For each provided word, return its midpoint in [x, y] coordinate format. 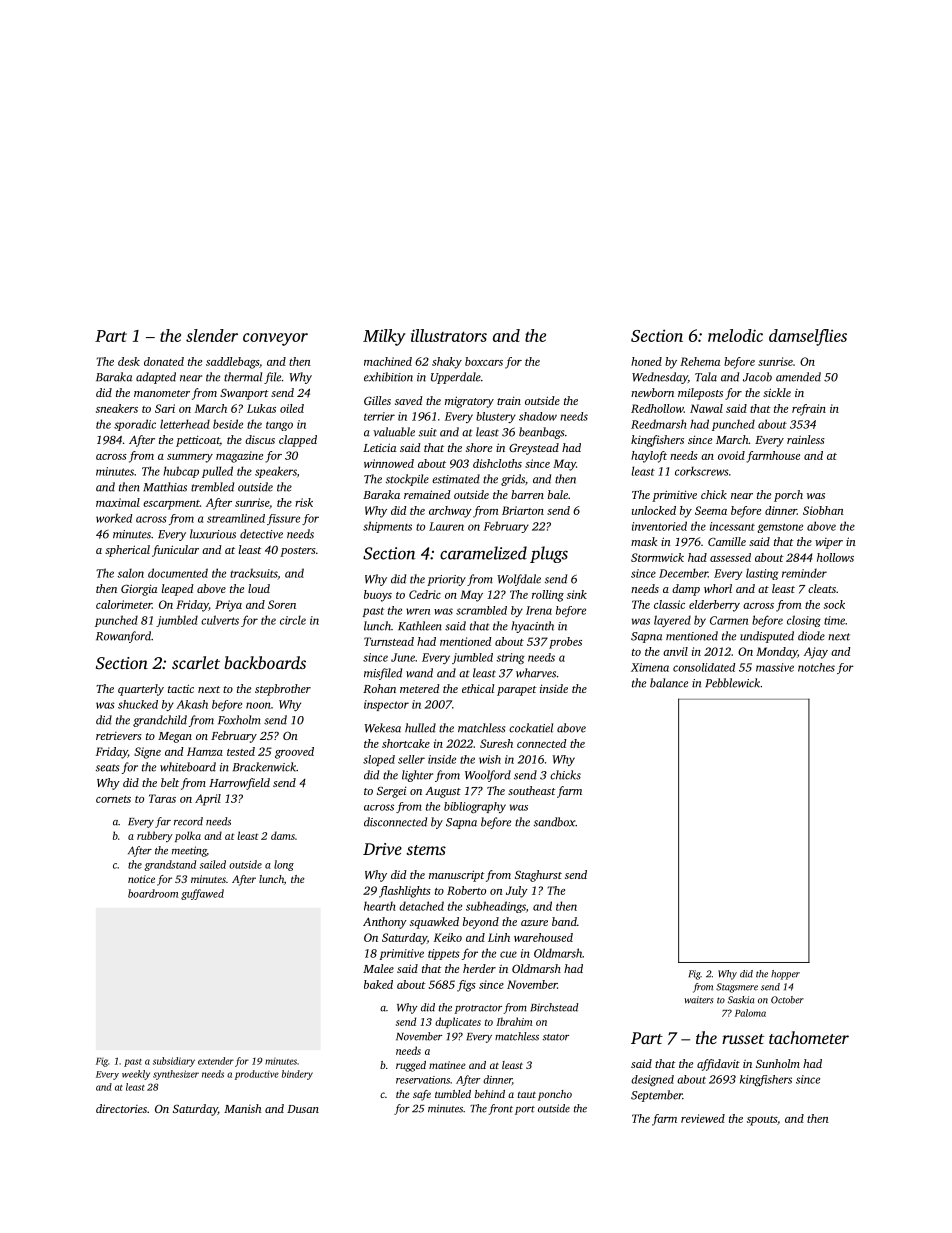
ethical [478, 688]
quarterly [141, 690]
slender [212, 335]
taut [527, 1094]
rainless [806, 439]
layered [672, 621]
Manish [242, 1108]
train [509, 400]
